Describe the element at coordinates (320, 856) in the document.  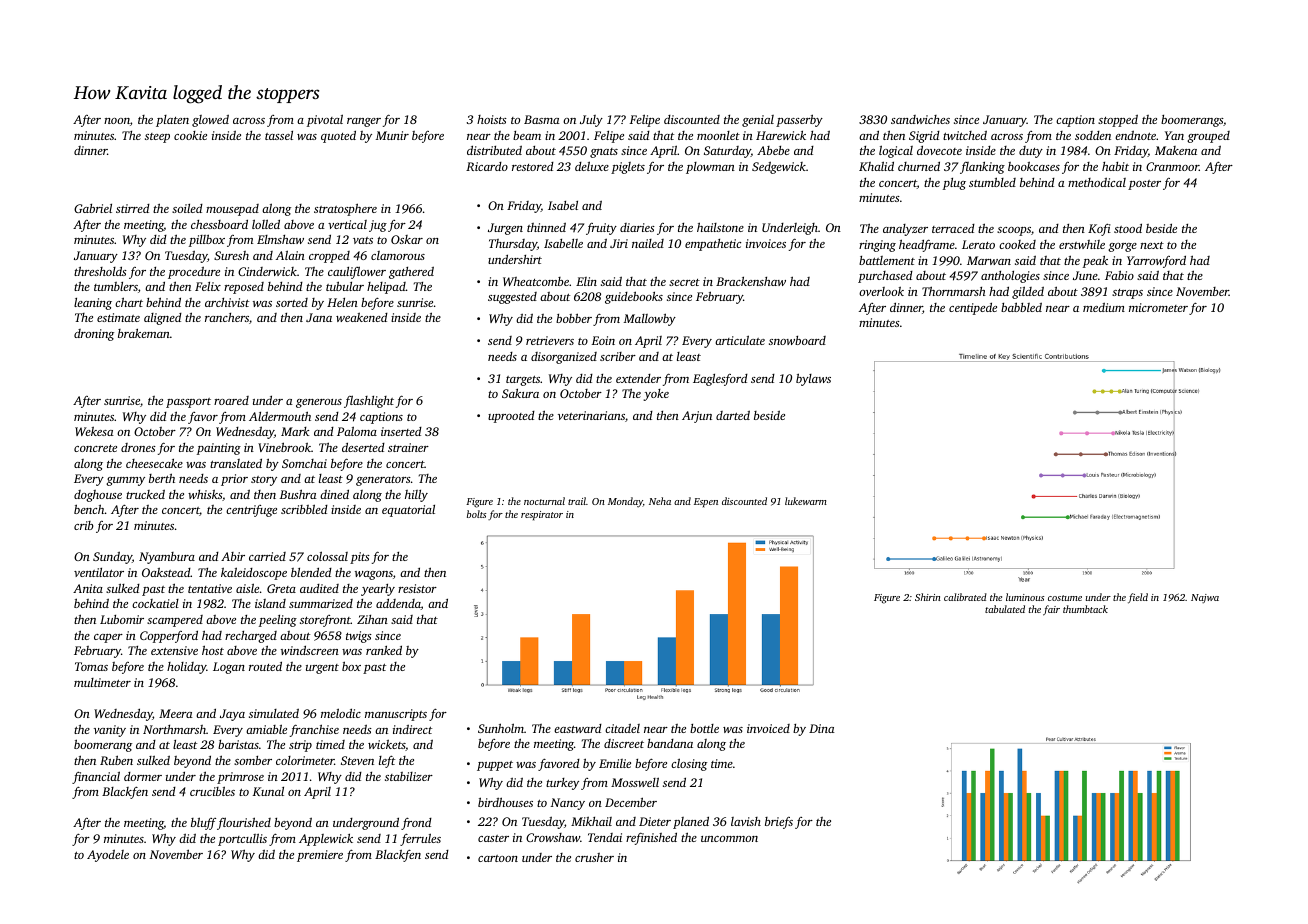
I see `premiere` at that location.
